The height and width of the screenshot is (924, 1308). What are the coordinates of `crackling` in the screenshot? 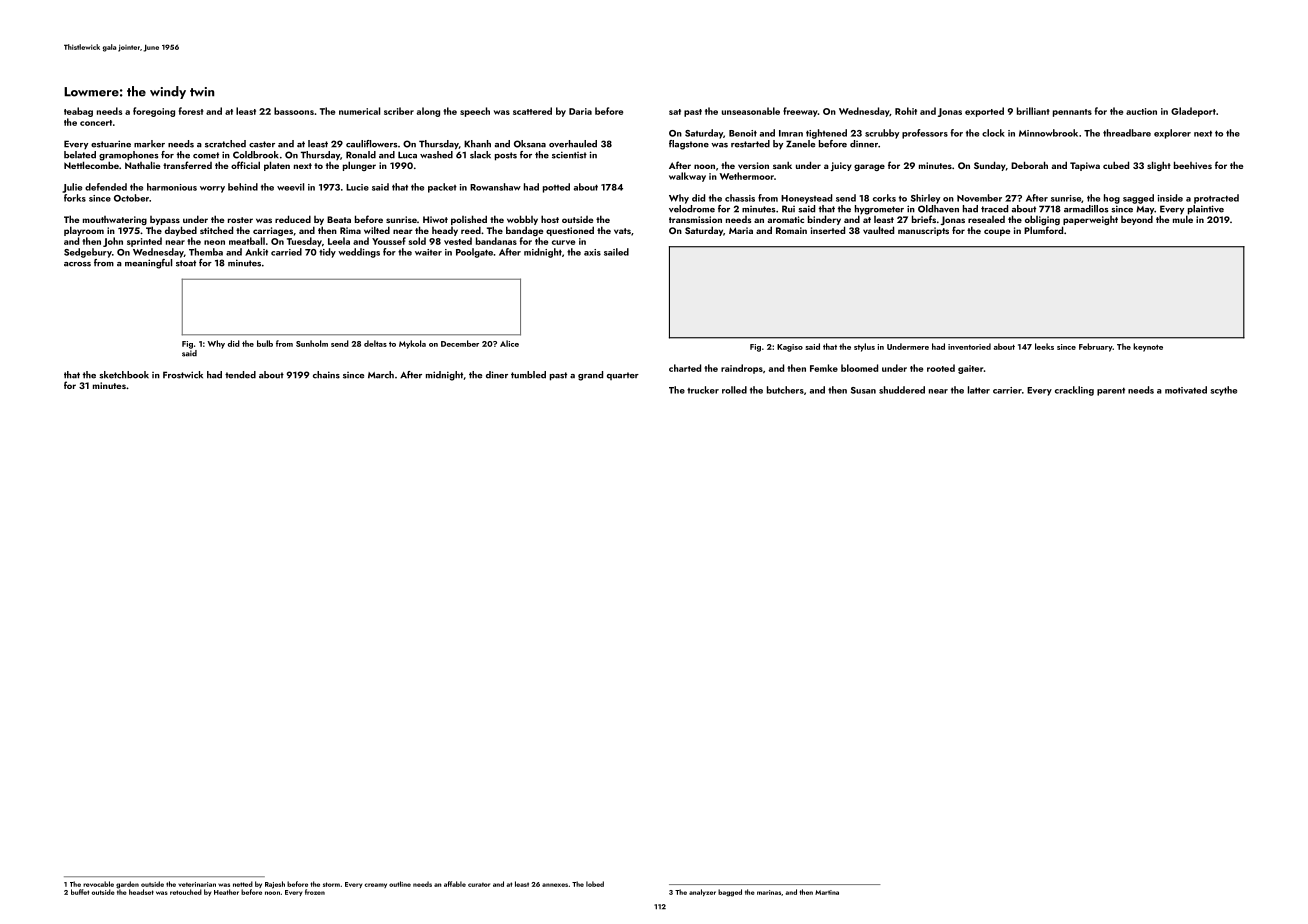 It's located at (1074, 391).
